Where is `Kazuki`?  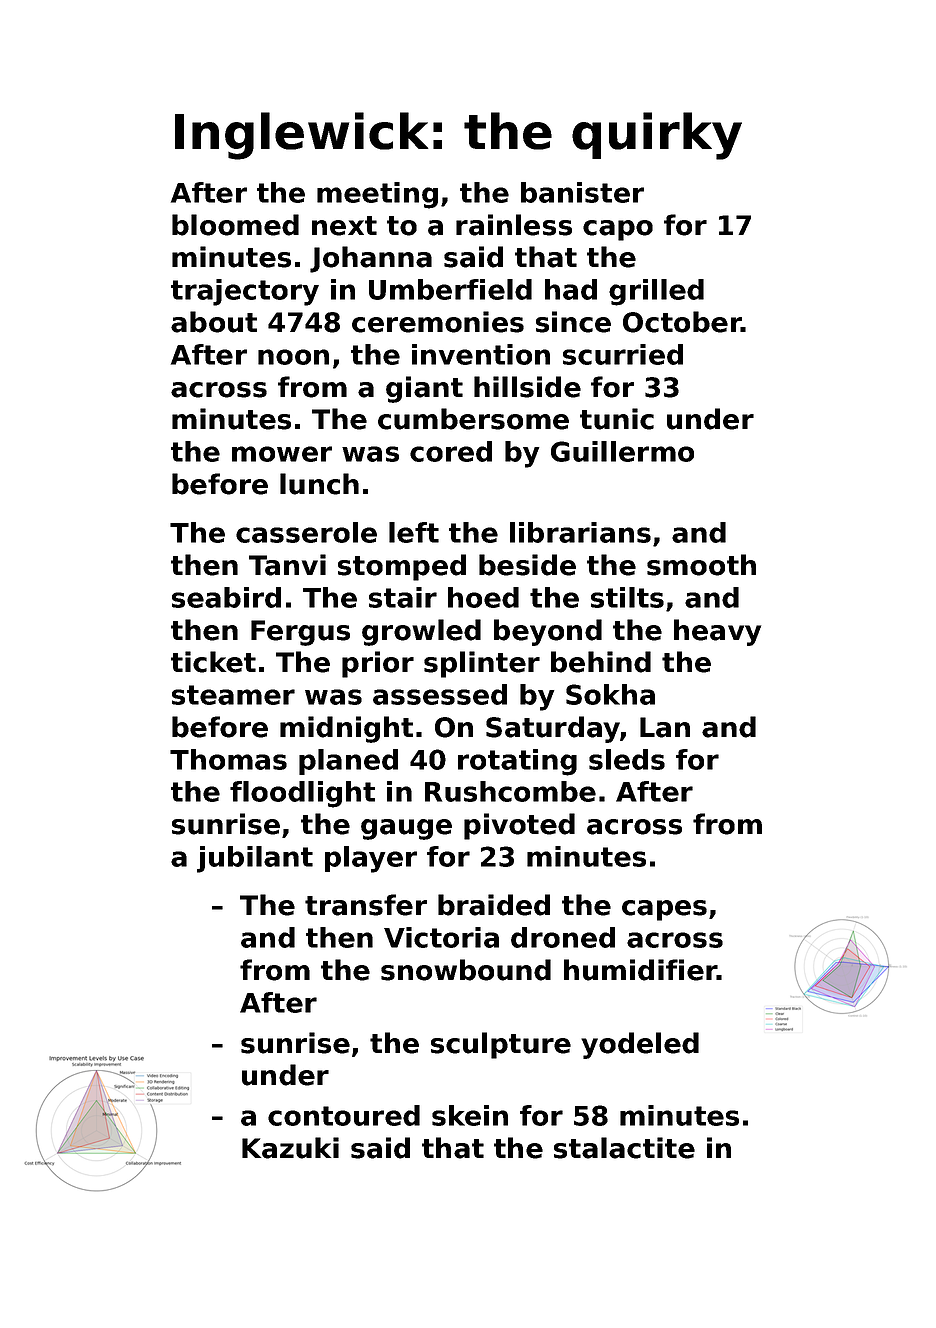
Kazuki is located at coordinates (290, 1148).
